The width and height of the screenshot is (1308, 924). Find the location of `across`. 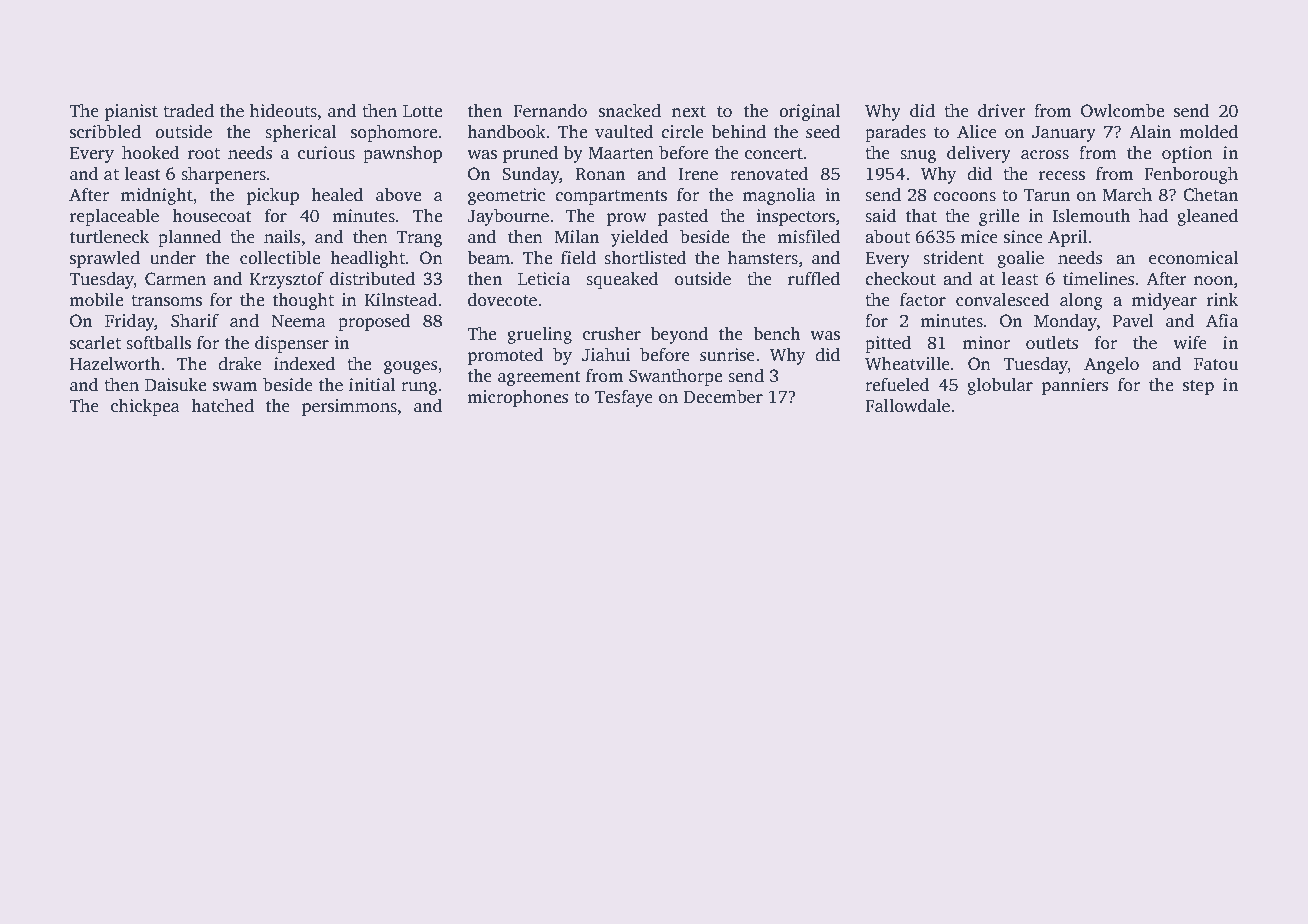

across is located at coordinates (1045, 155).
